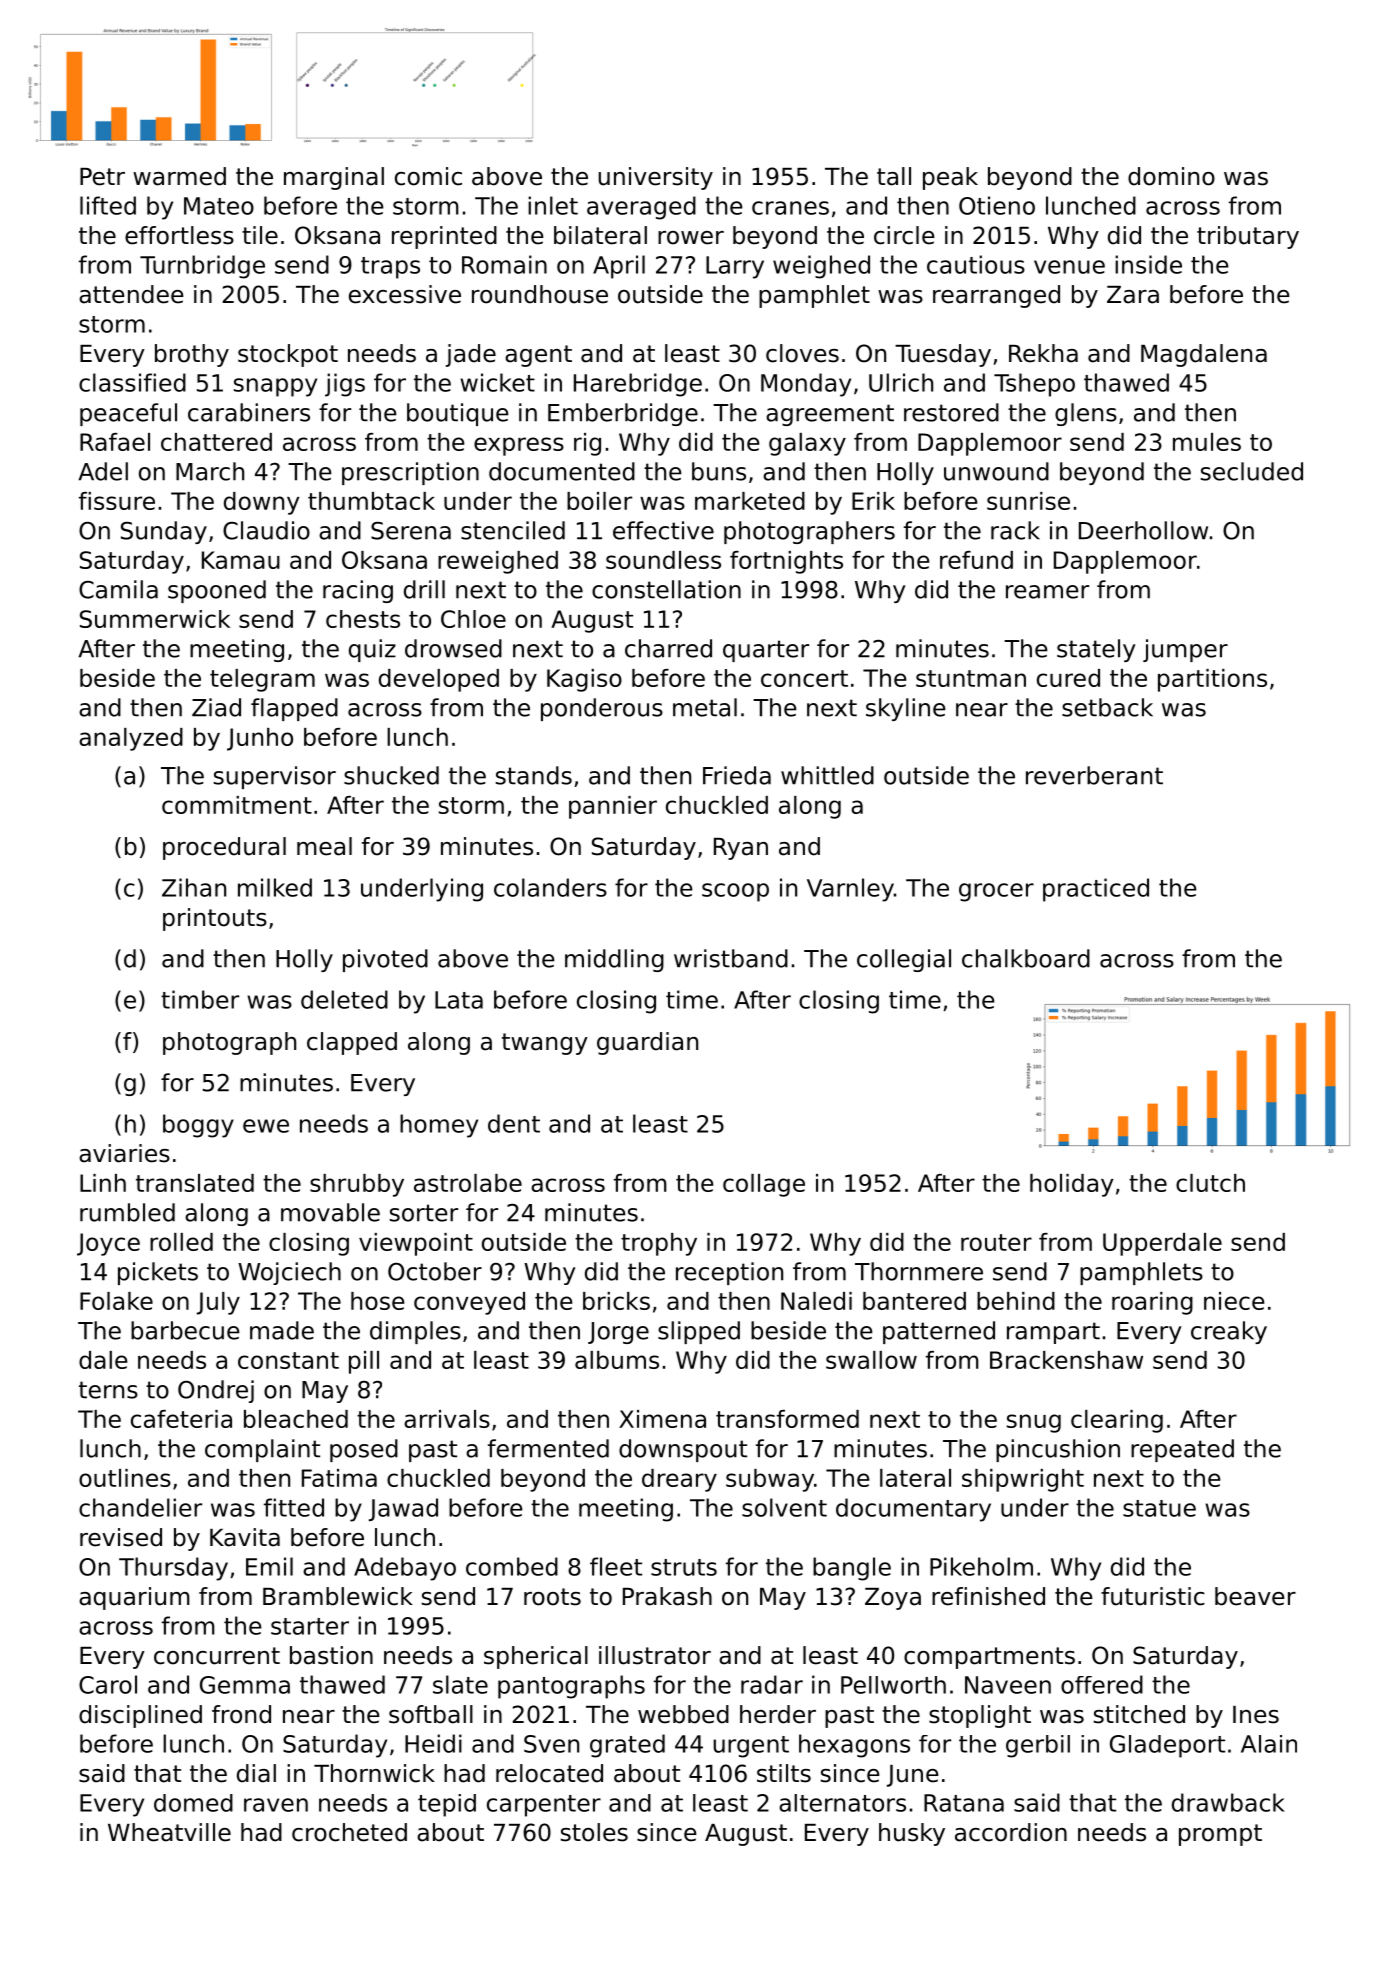  Describe the element at coordinates (802, 353) in the screenshot. I see `cloves` at that location.
